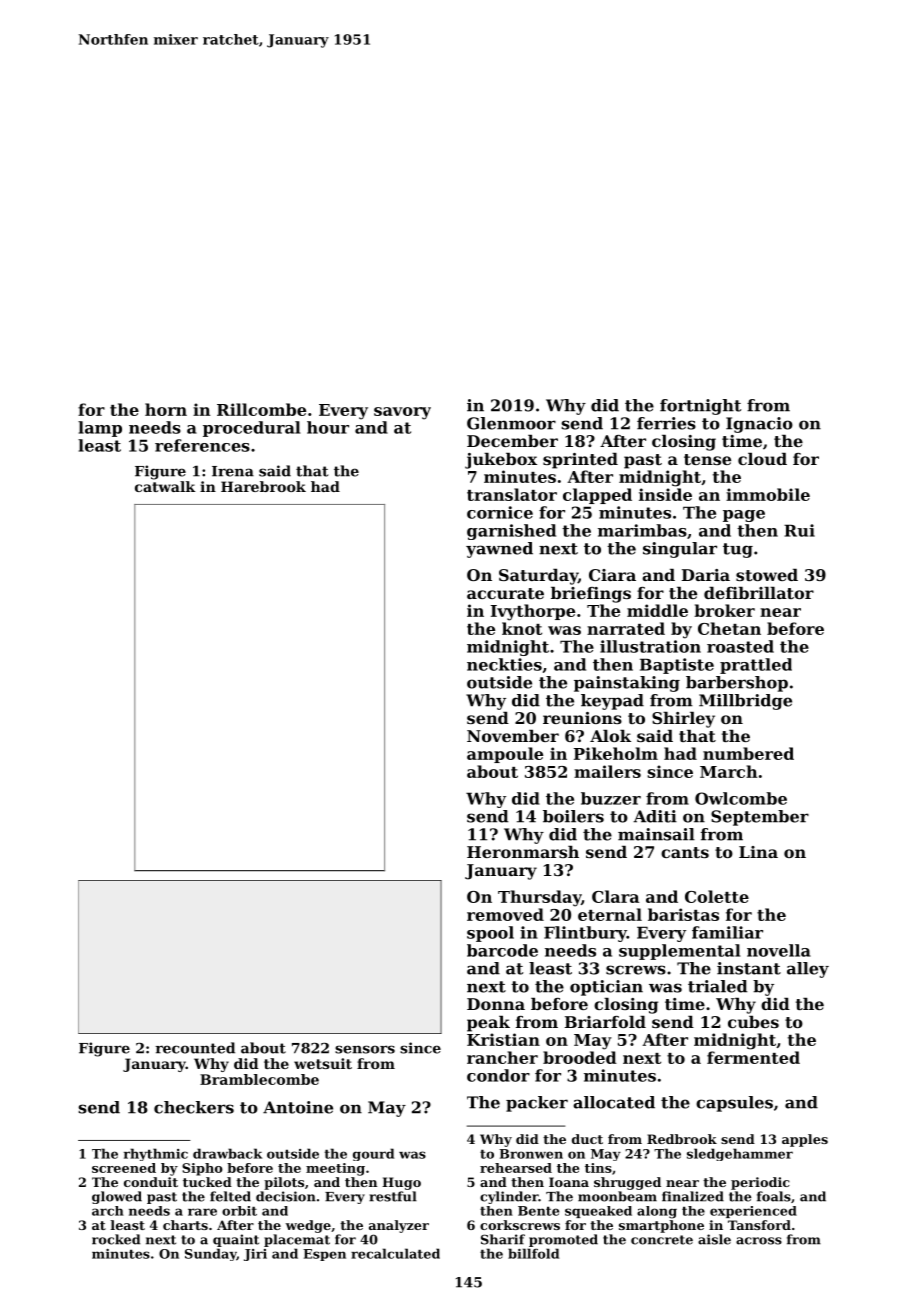  Describe the element at coordinates (195, 1048) in the screenshot. I see `recounted` at that location.
